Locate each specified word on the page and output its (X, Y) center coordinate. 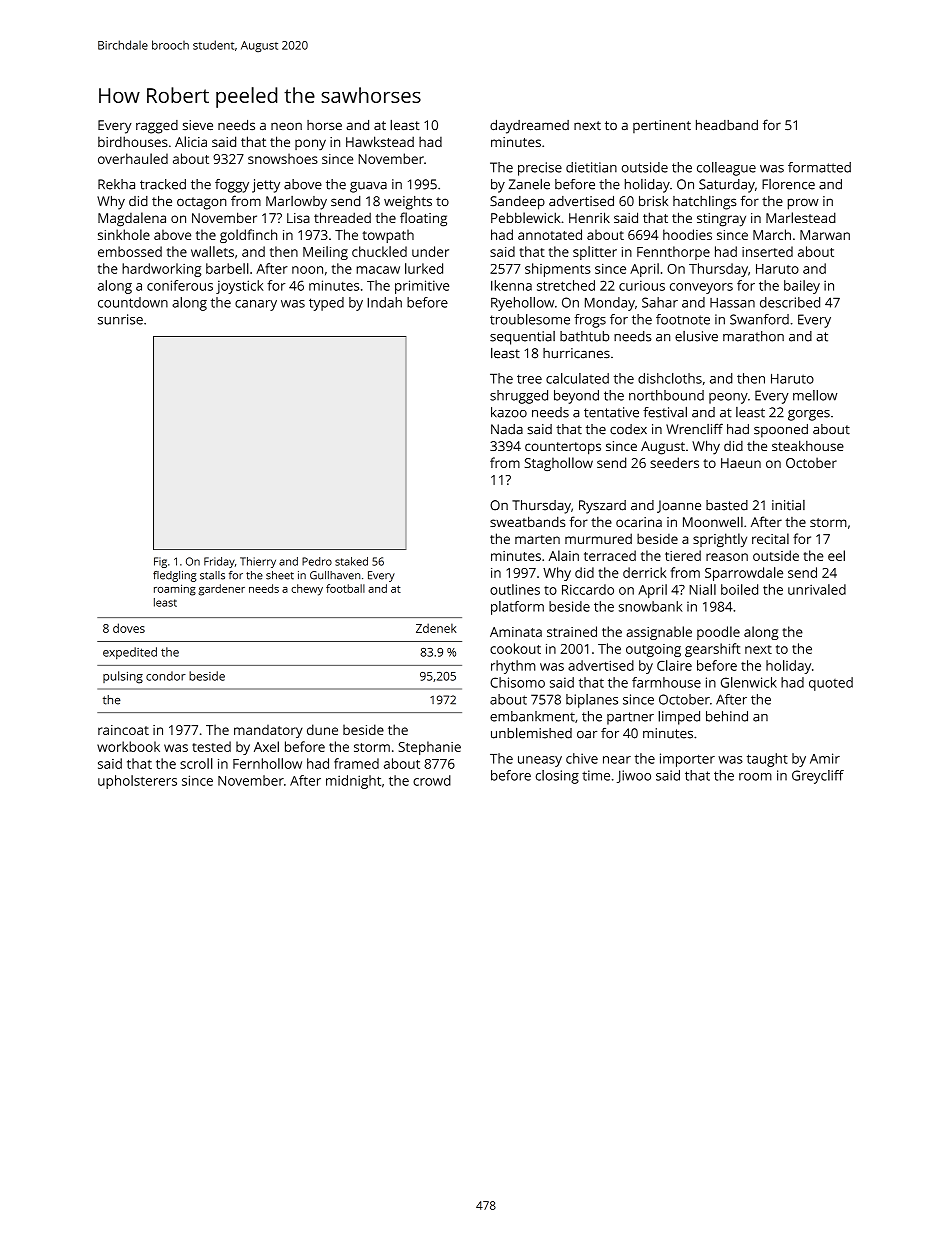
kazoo (509, 412)
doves (129, 628)
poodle (718, 633)
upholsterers (137, 782)
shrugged (519, 397)
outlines (515, 589)
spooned (781, 431)
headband (727, 125)
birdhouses (133, 141)
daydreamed (529, 127)
